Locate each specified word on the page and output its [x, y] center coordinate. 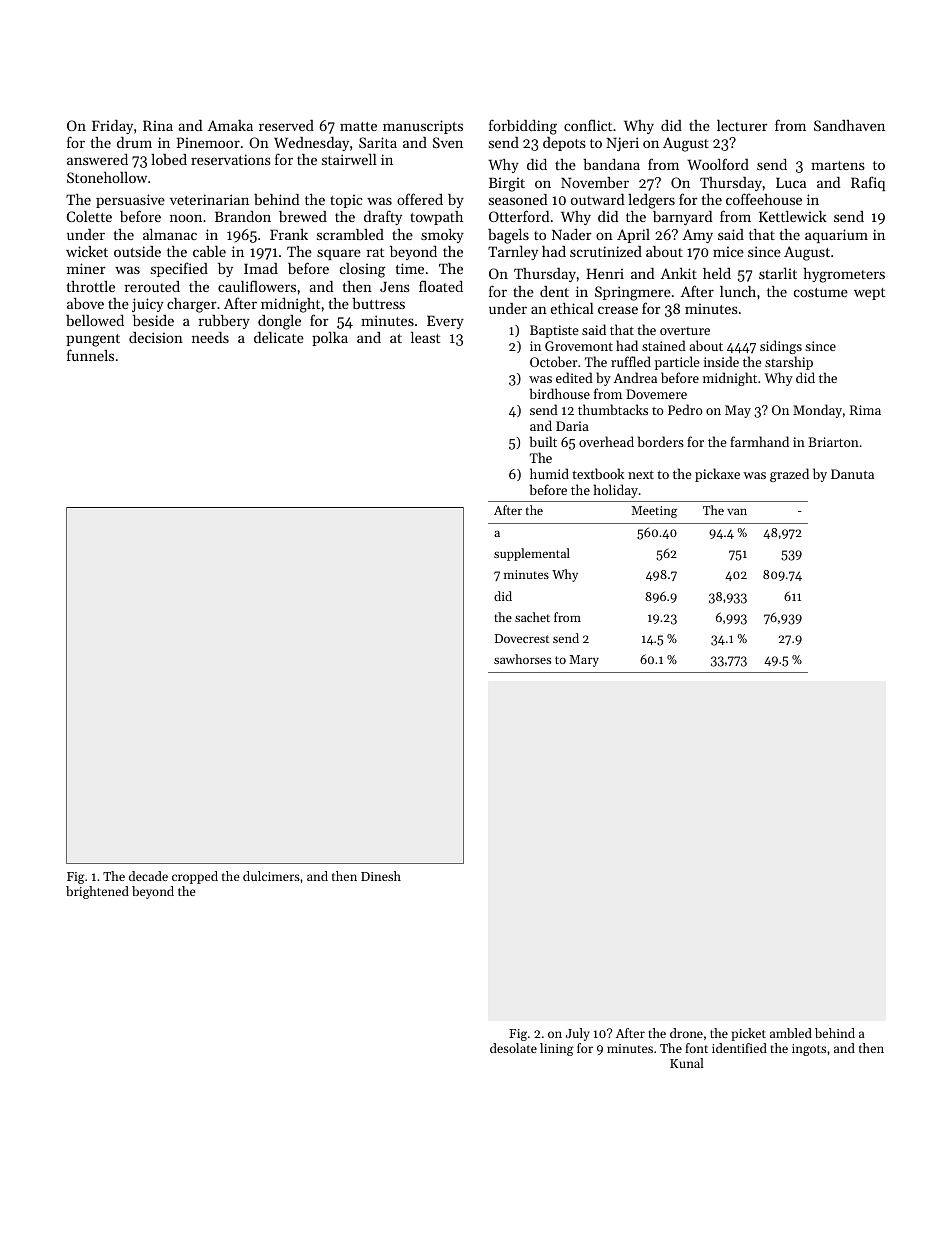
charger [192, 305]
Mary [584, 661]
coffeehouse [764, 199]
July [577, 1034]
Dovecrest [522, 638]
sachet [532, 617]
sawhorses [523, 659]
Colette [89, 216]
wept [869, 294]
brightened [97, 892]
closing [363, 270]
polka [330, 339]
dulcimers [271, 876]
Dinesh [381, 876]
